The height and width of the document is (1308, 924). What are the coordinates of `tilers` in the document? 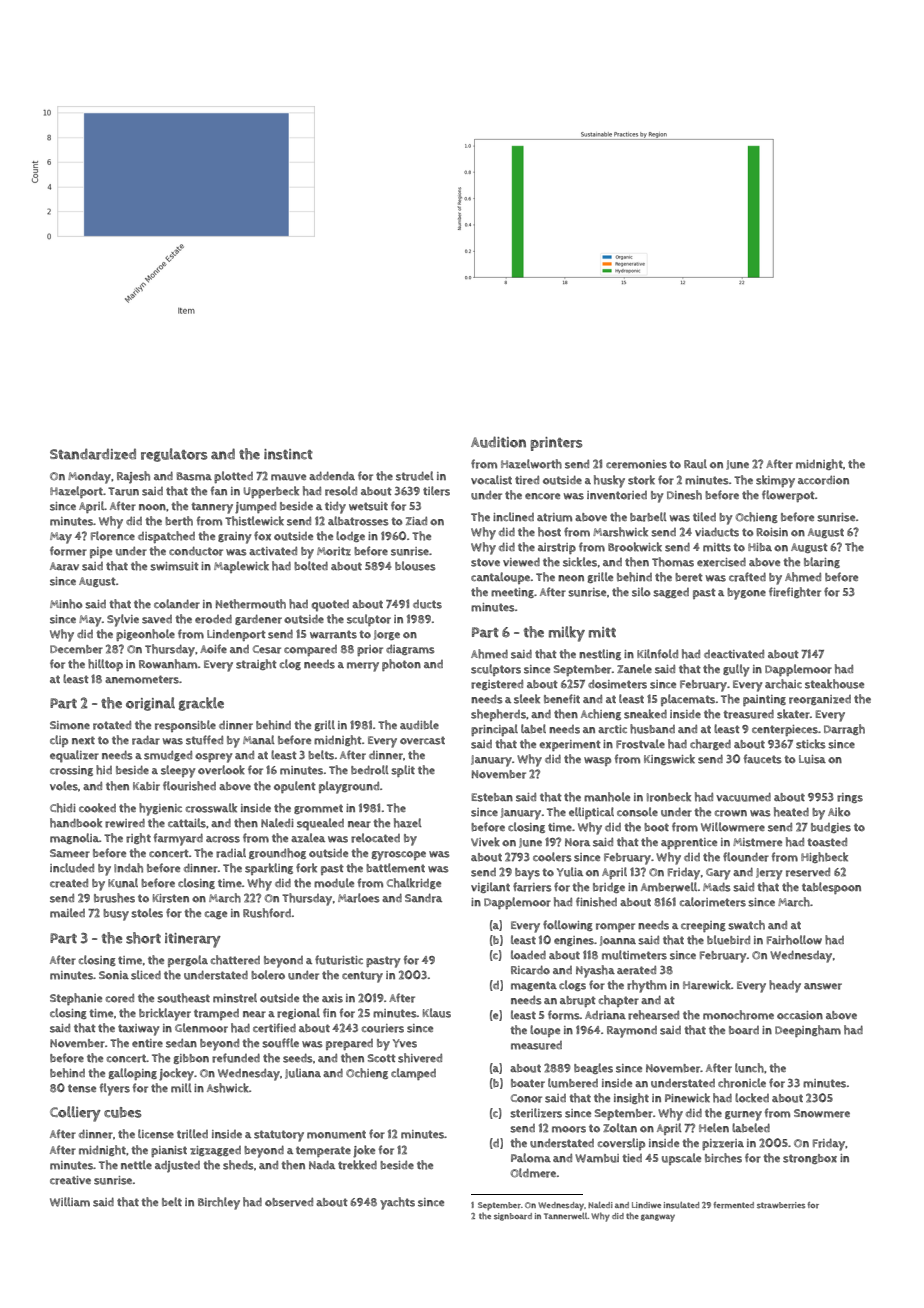 It's located at (436, 491).
